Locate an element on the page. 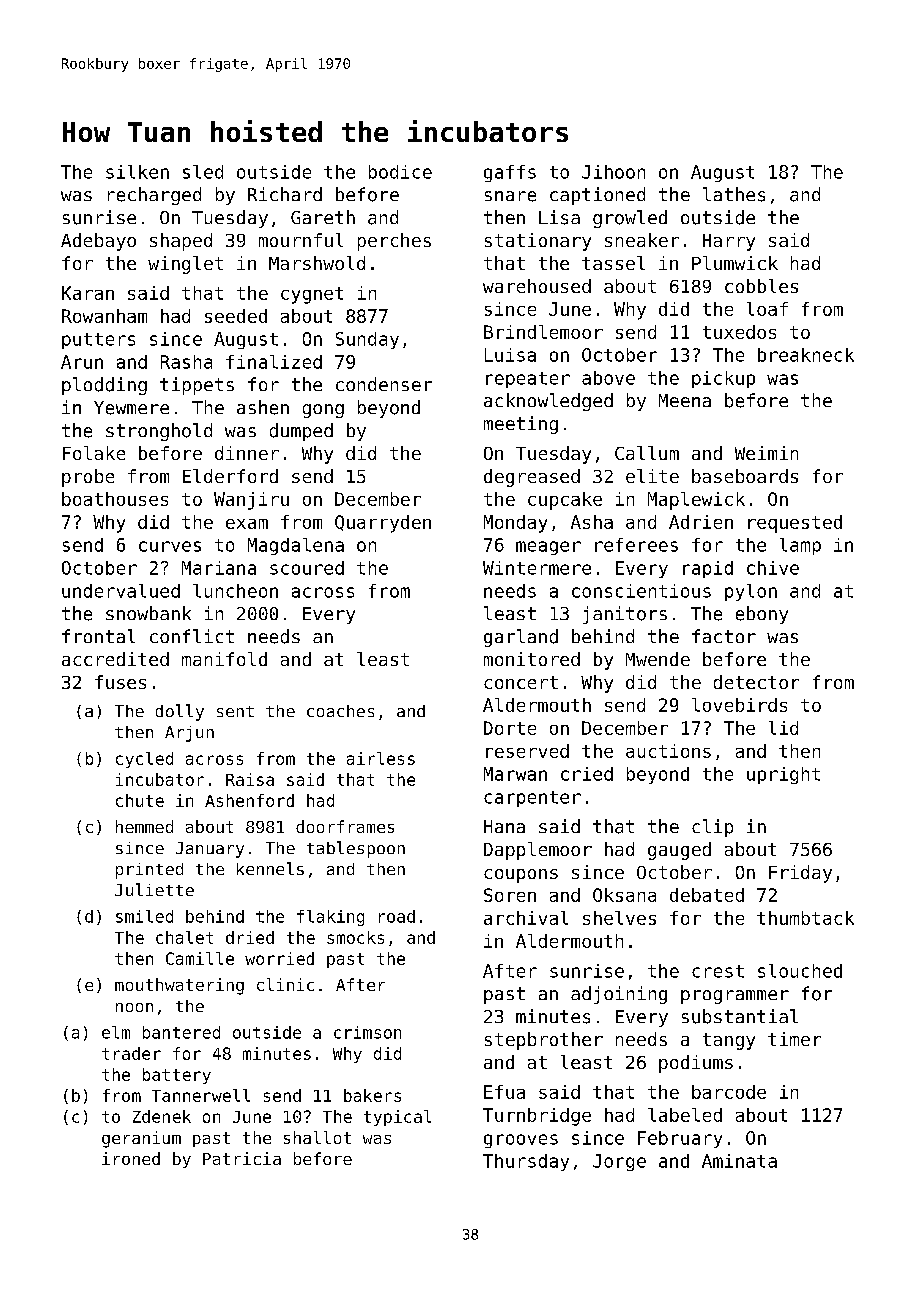 Image resolution: width=924 pixels, height=1311 pixels. lathes is located at coordinates (734, 194).
